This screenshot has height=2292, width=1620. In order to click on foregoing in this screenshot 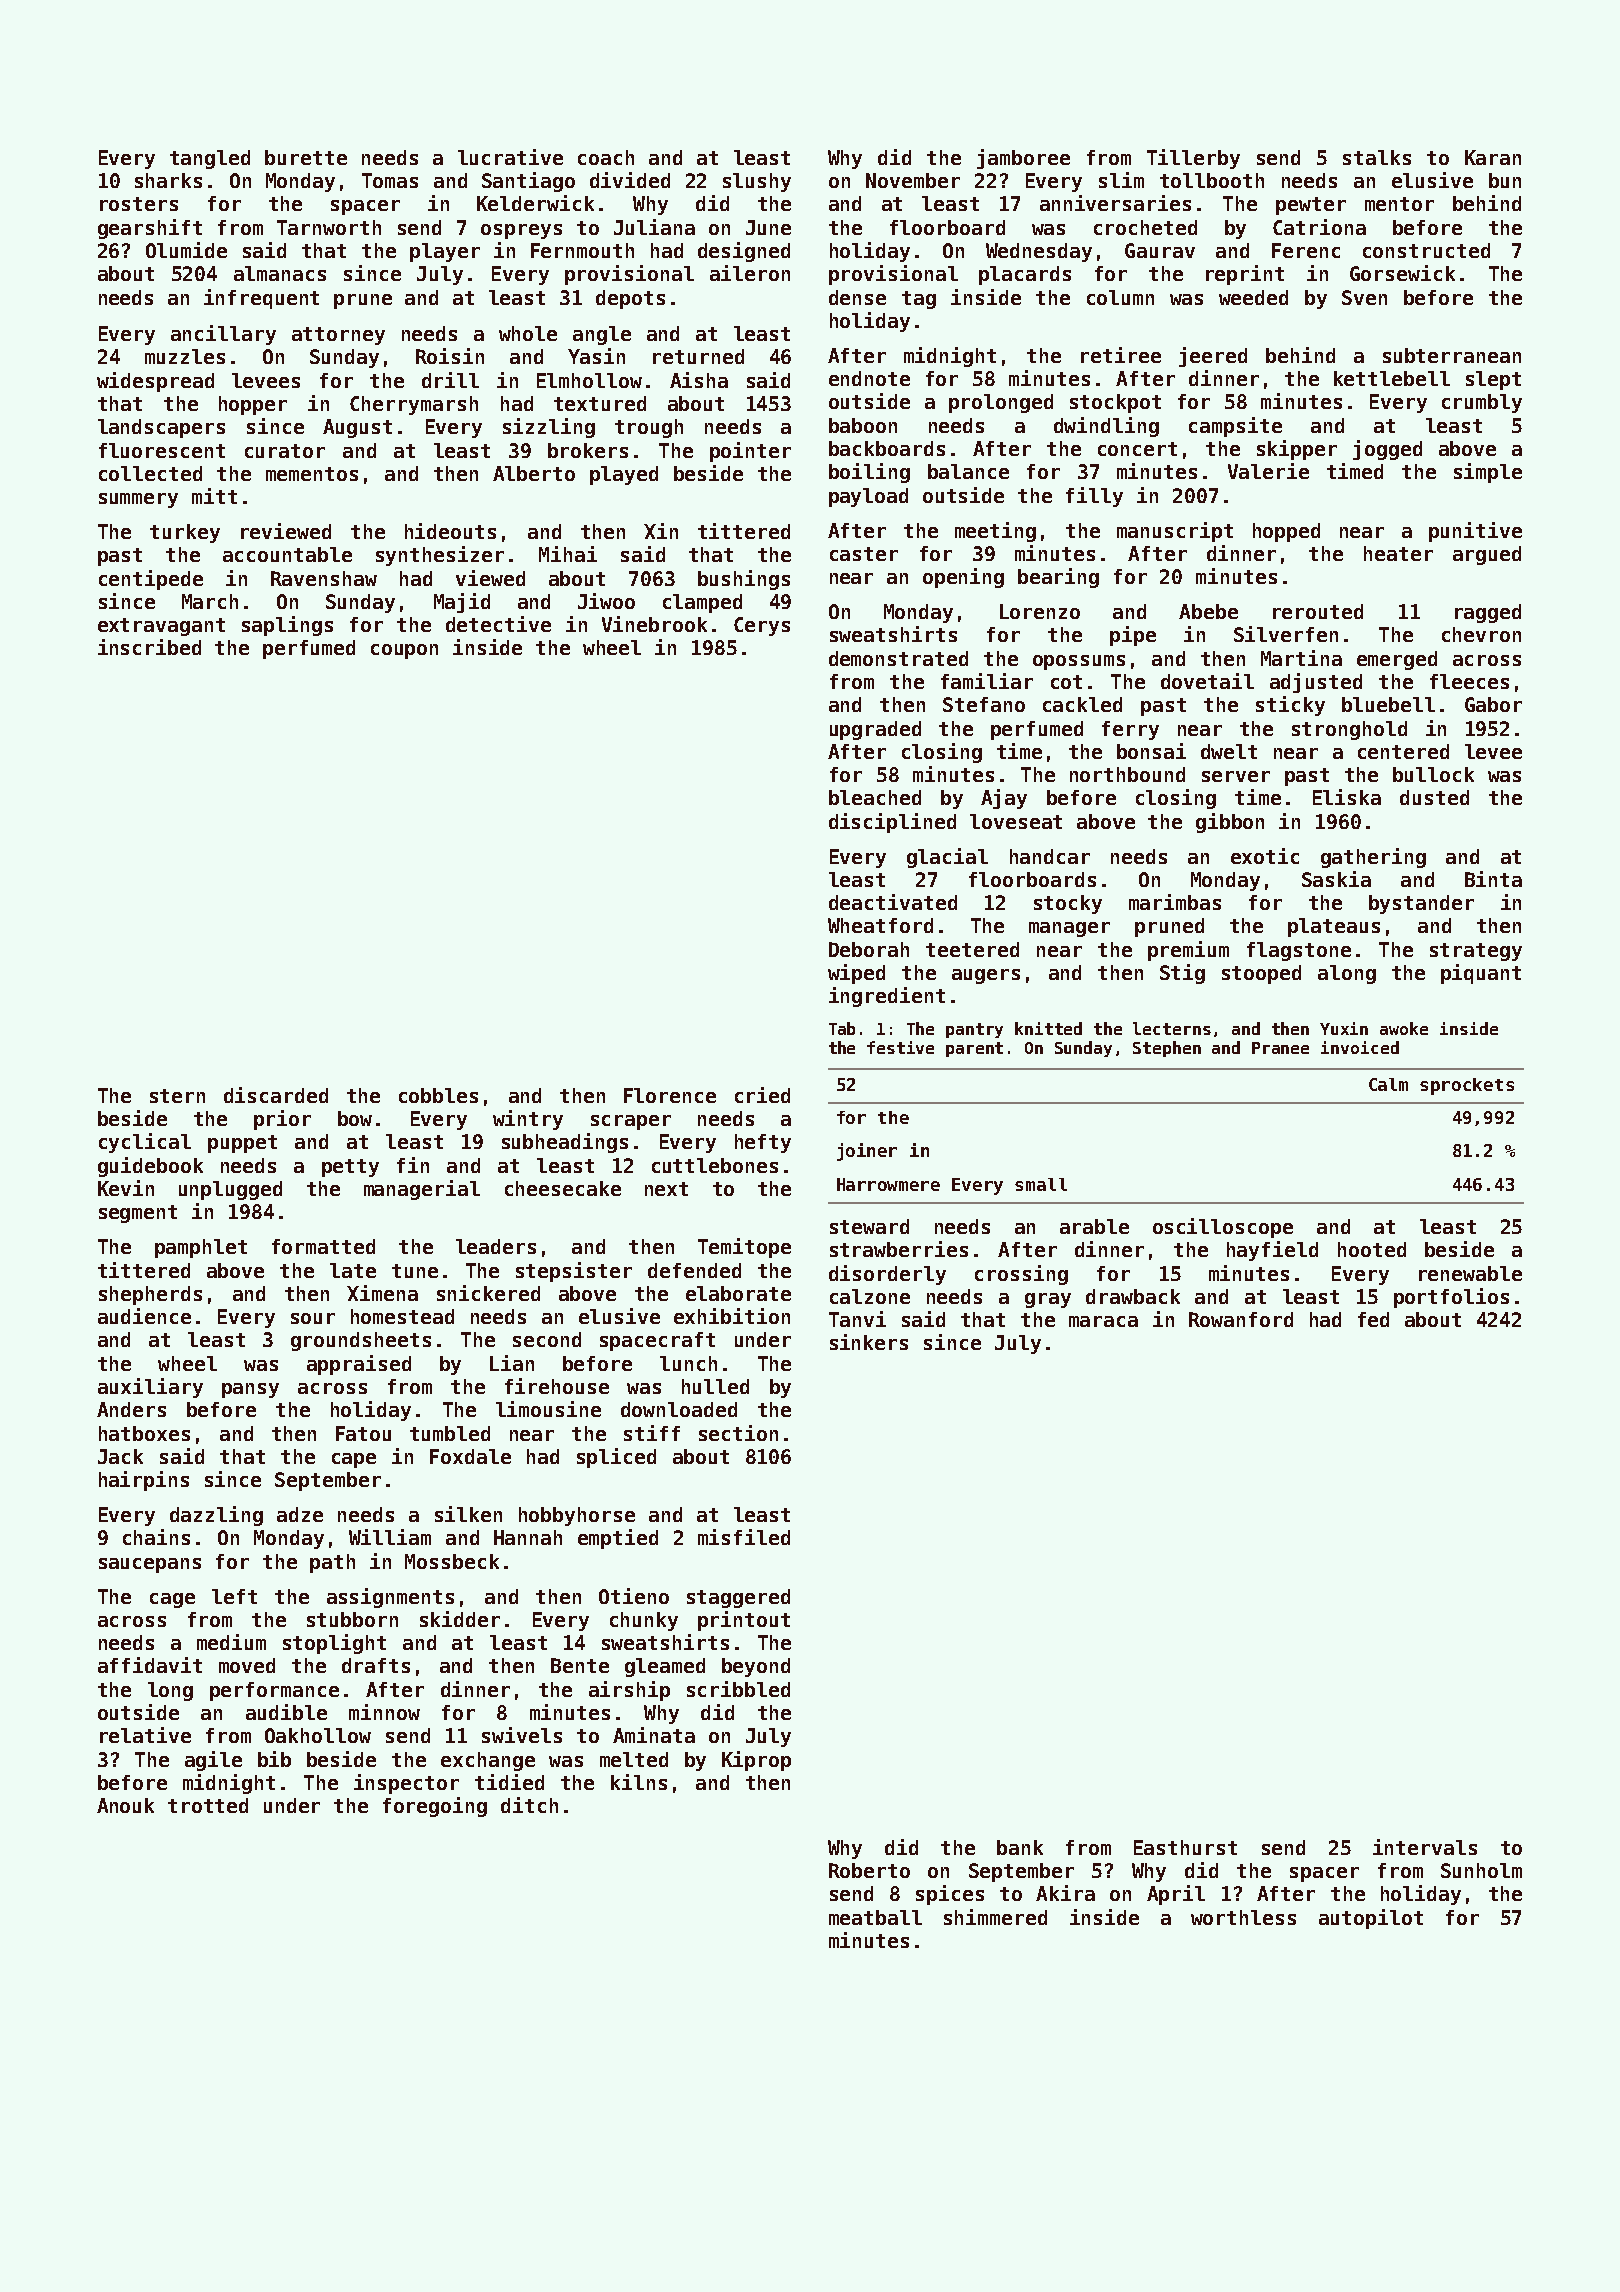, I will do `click(435, 1807)`.
